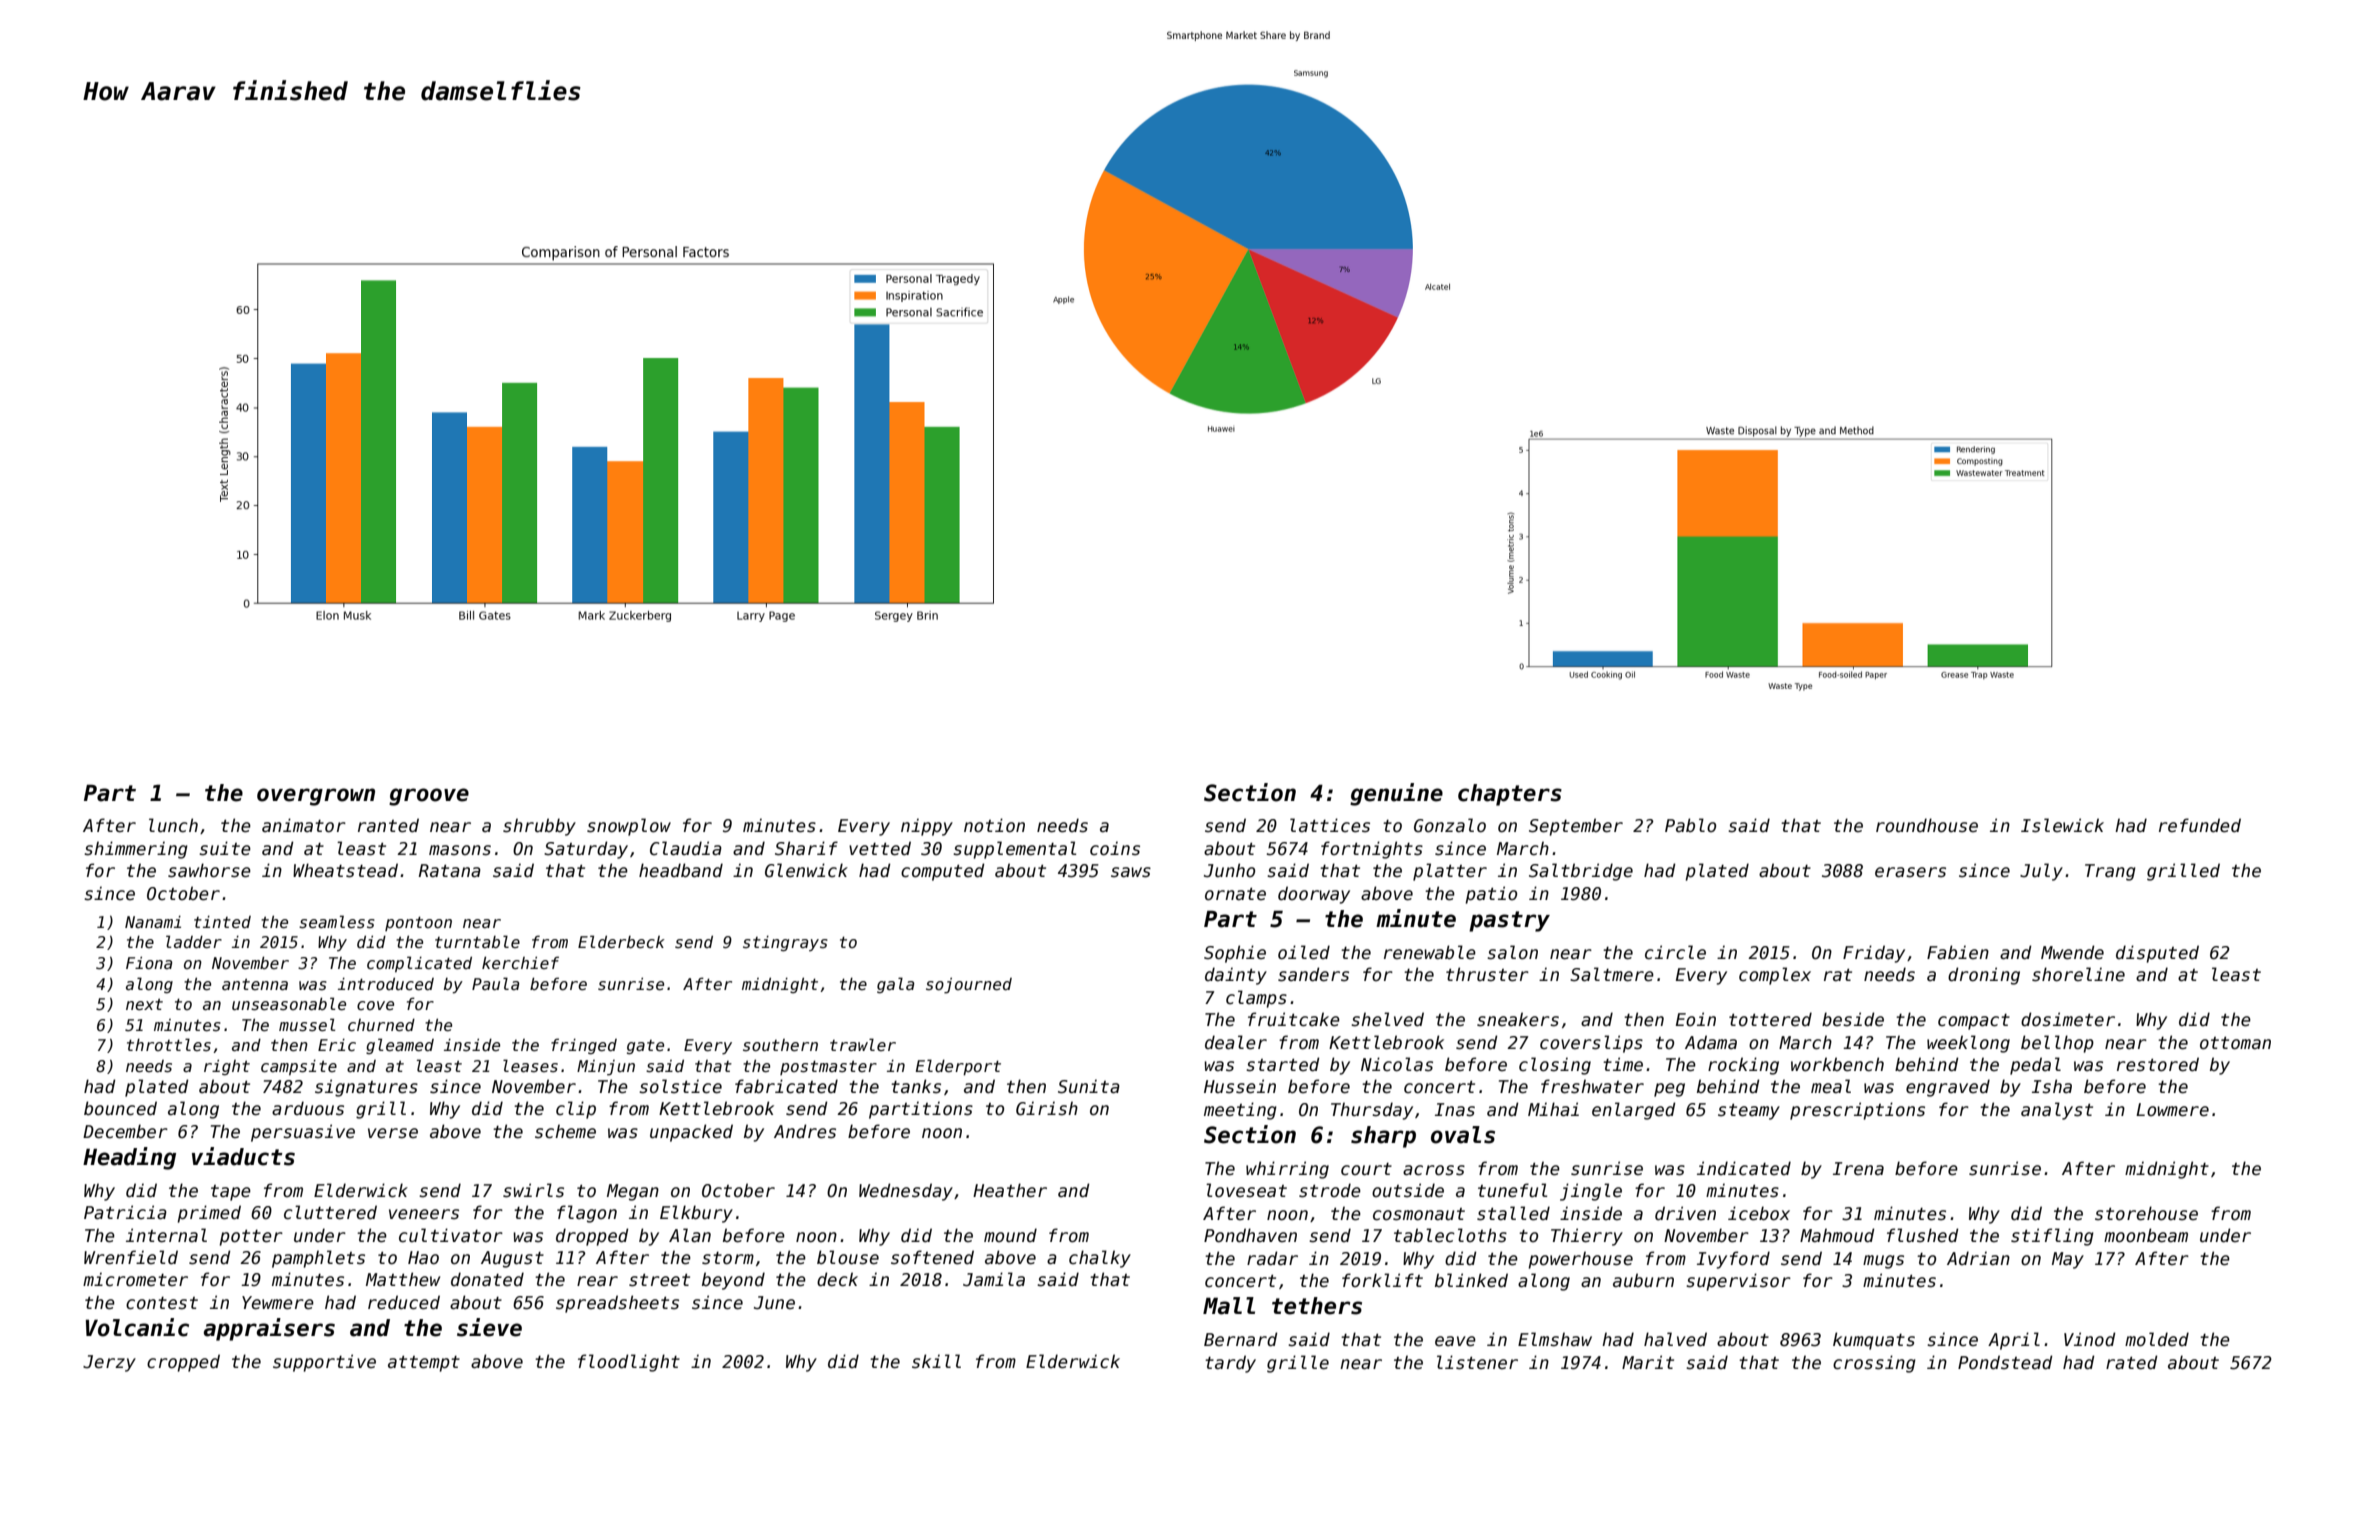  What do you see at coordinates (936, 1361) in the screenshot?
I see `skill` at bounding box center [936, 1361].
